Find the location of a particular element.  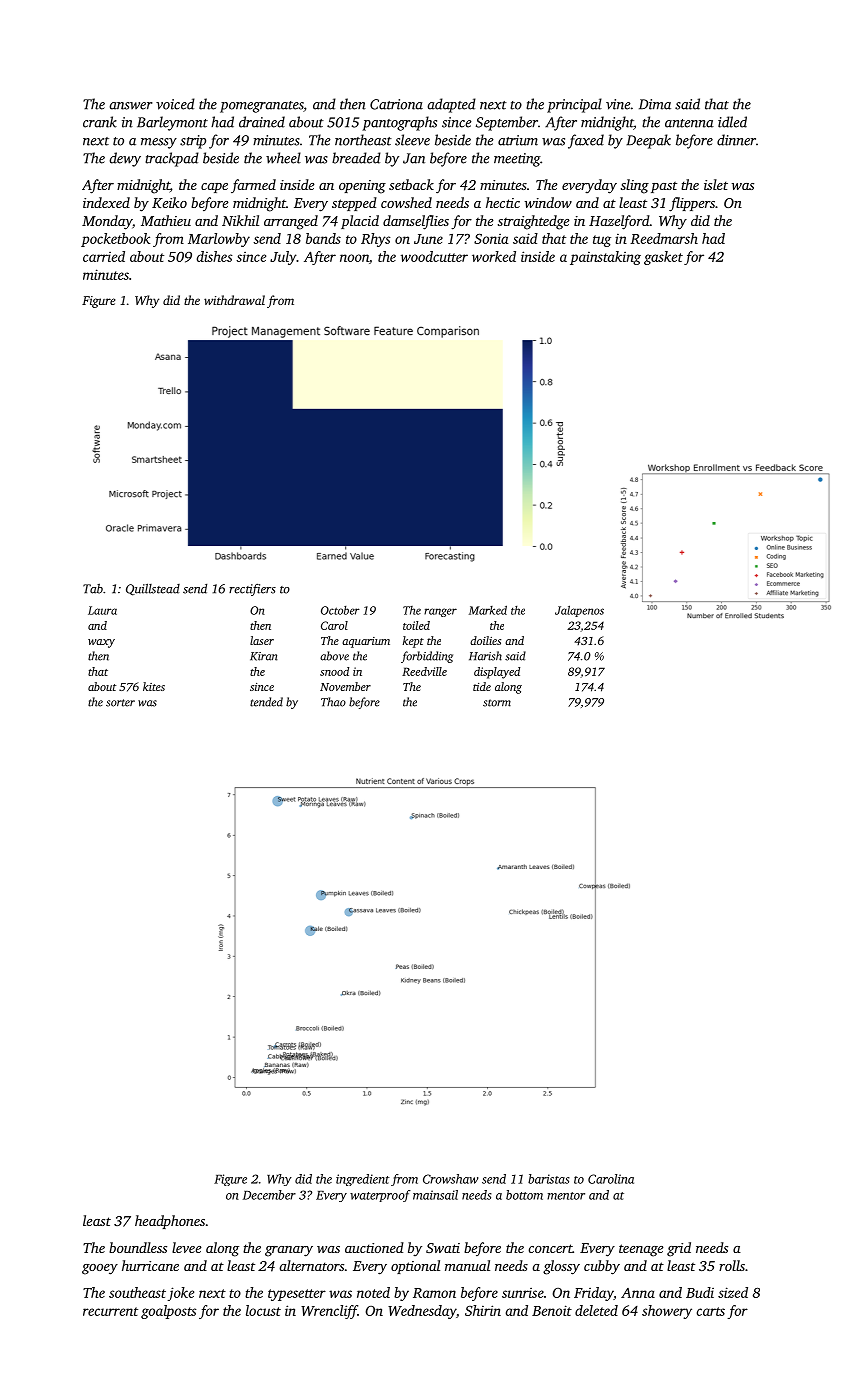

ingredient is located at coordinates (363, 1180).
